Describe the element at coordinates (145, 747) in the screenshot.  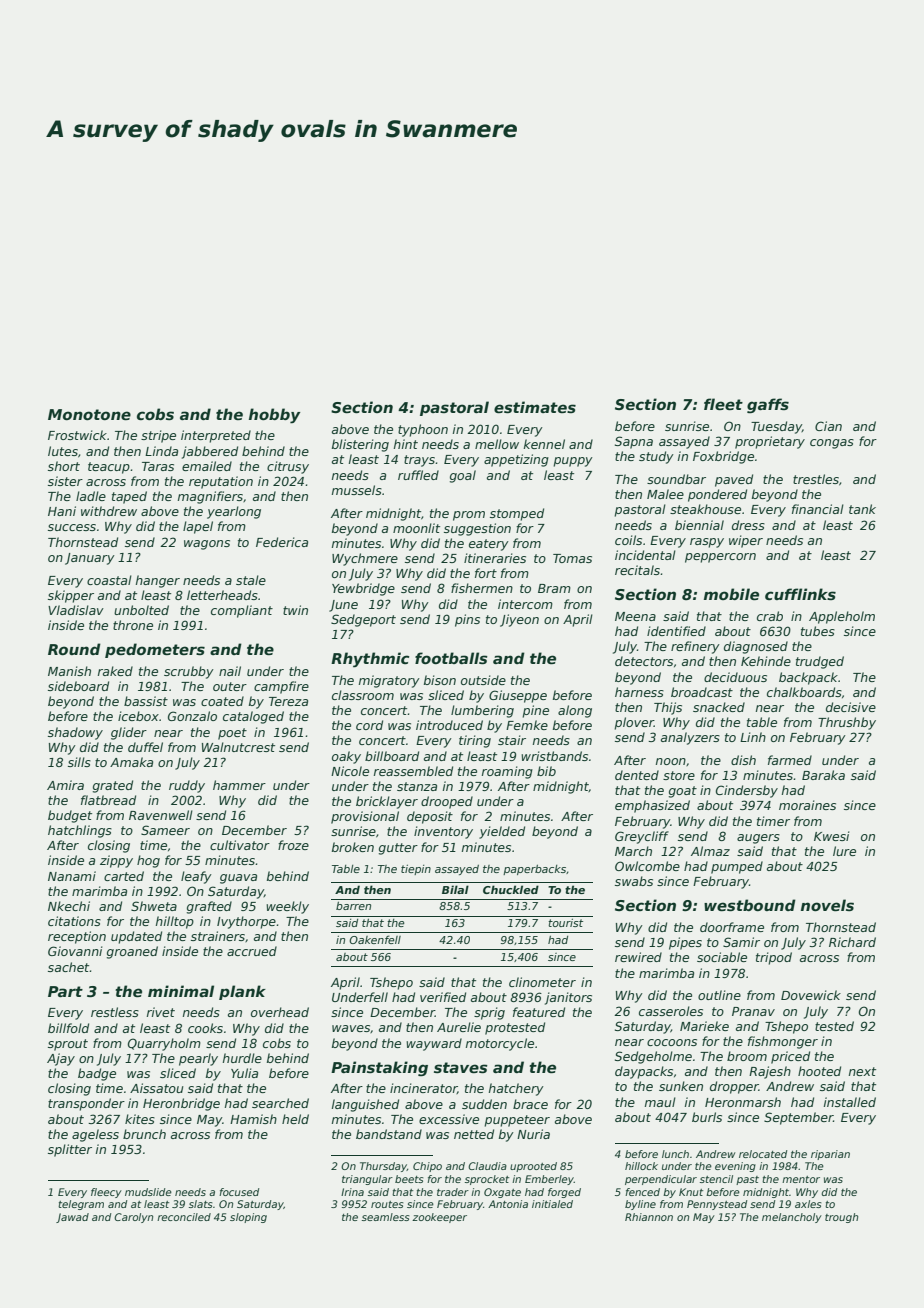
I see `duffel` at that location.
